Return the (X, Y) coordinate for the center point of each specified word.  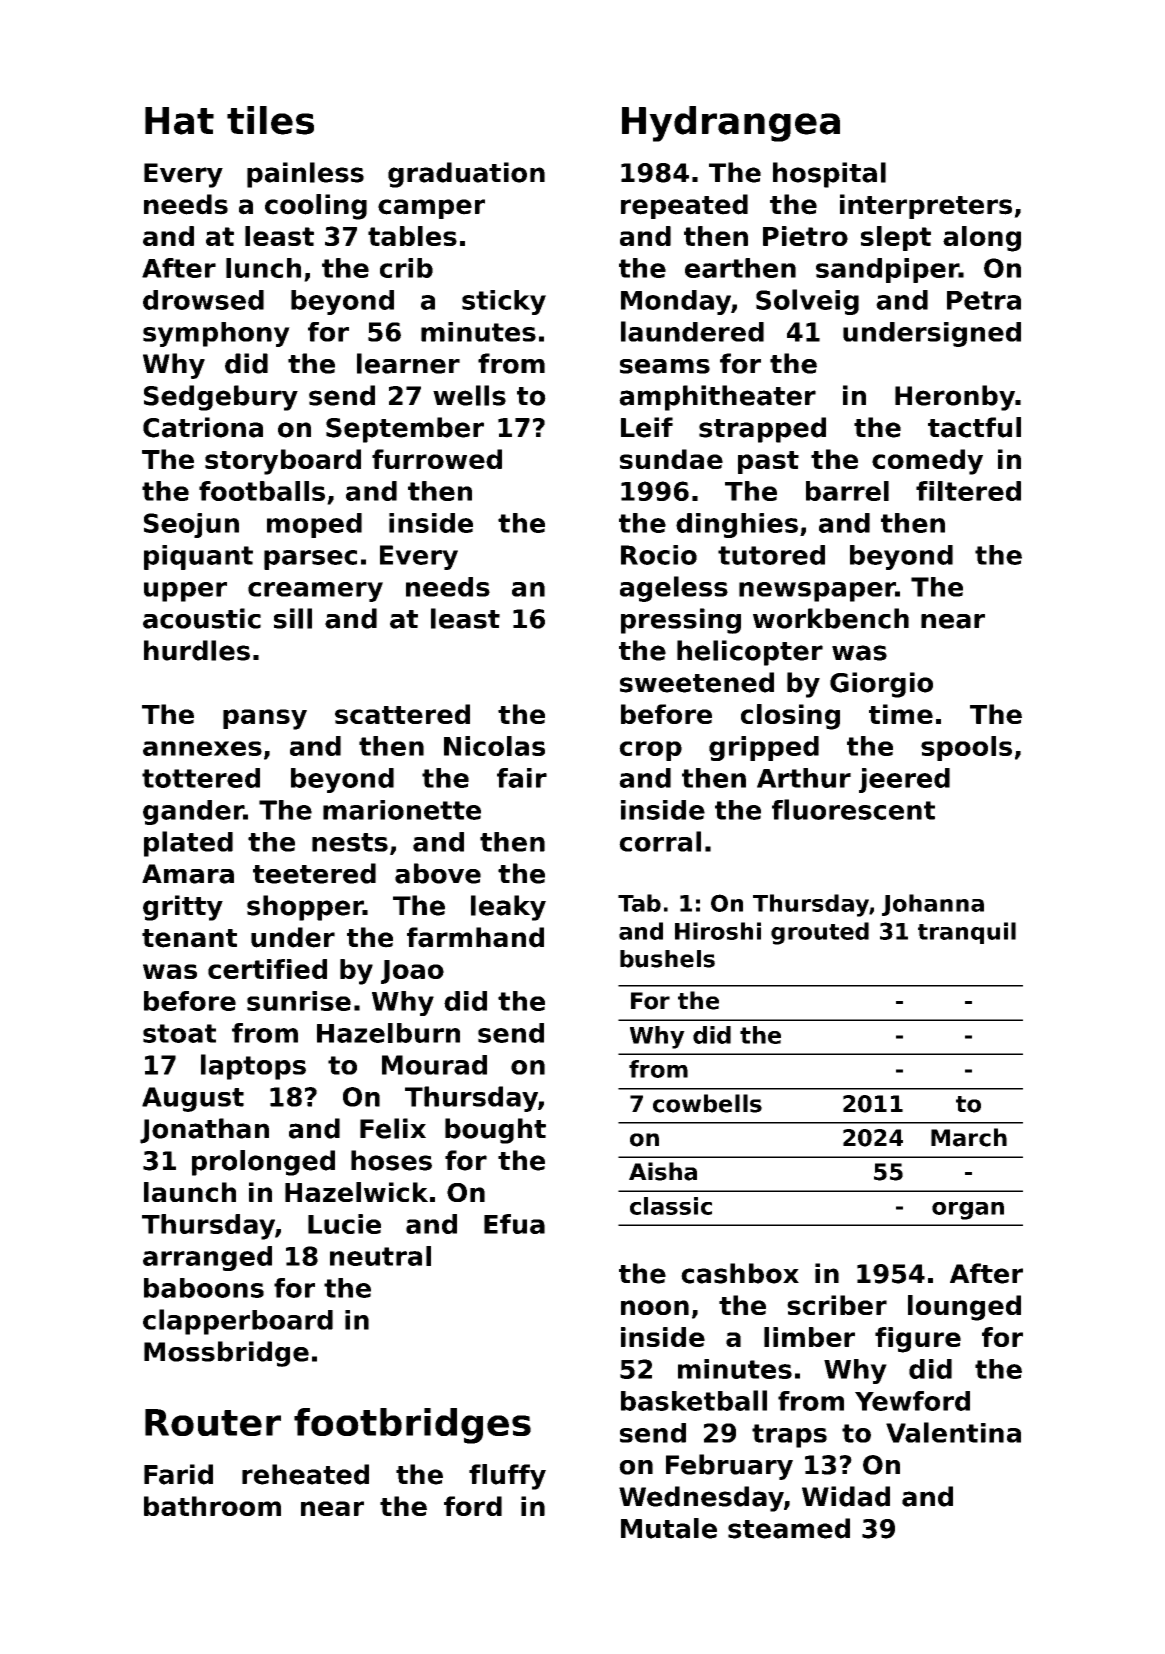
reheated (305, 1474)
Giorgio (881, 685)
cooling (316, 207)
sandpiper (887, 270)
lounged (964, 1308)
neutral (380, 1256)
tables (412, 236)
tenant (189, 938)
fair (522, 778)
